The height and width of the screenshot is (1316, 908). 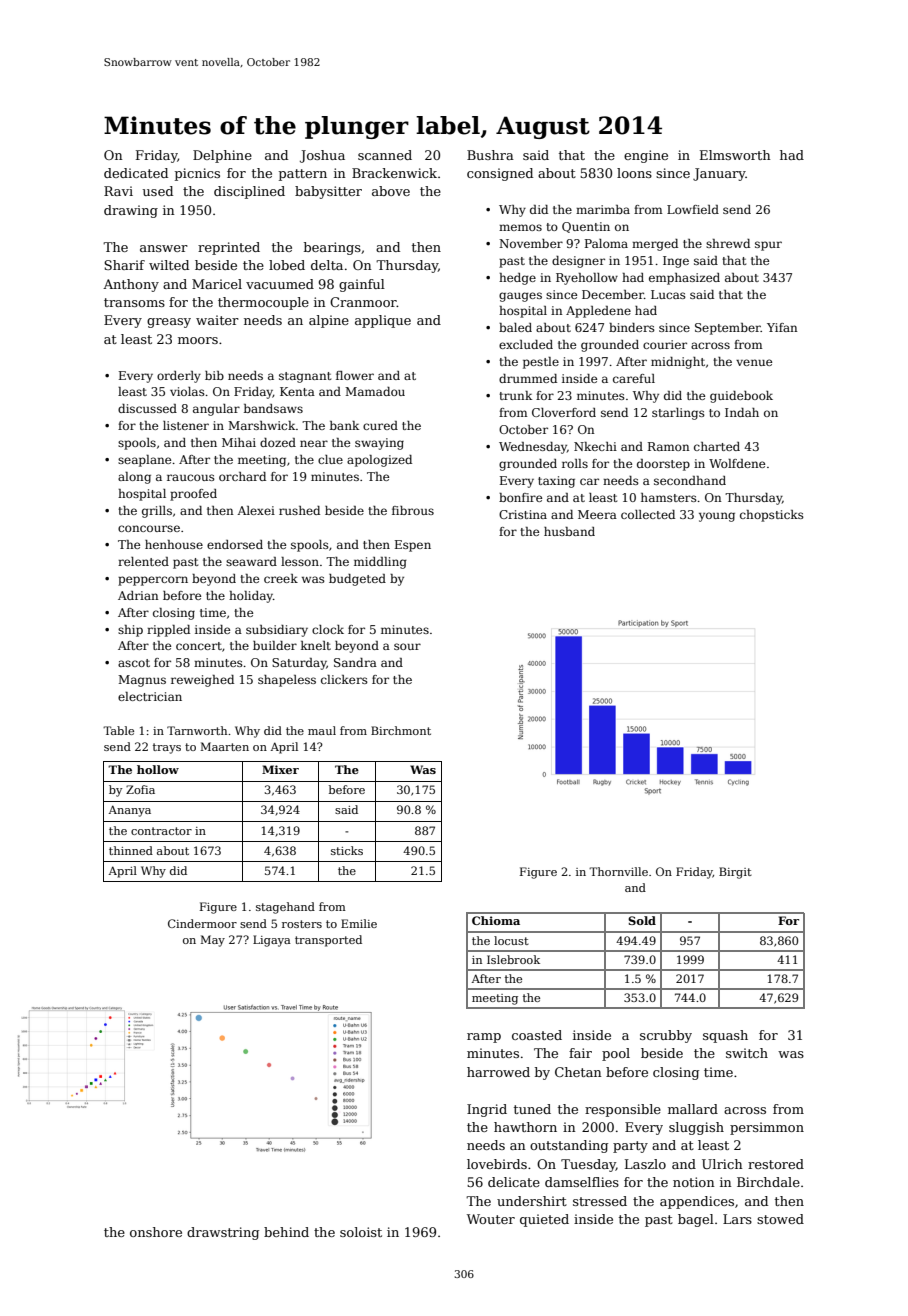 What do you see at coordinates (401, 730) in the screenshot?
I see `Birchmont` at bounding box center [401, 730].
